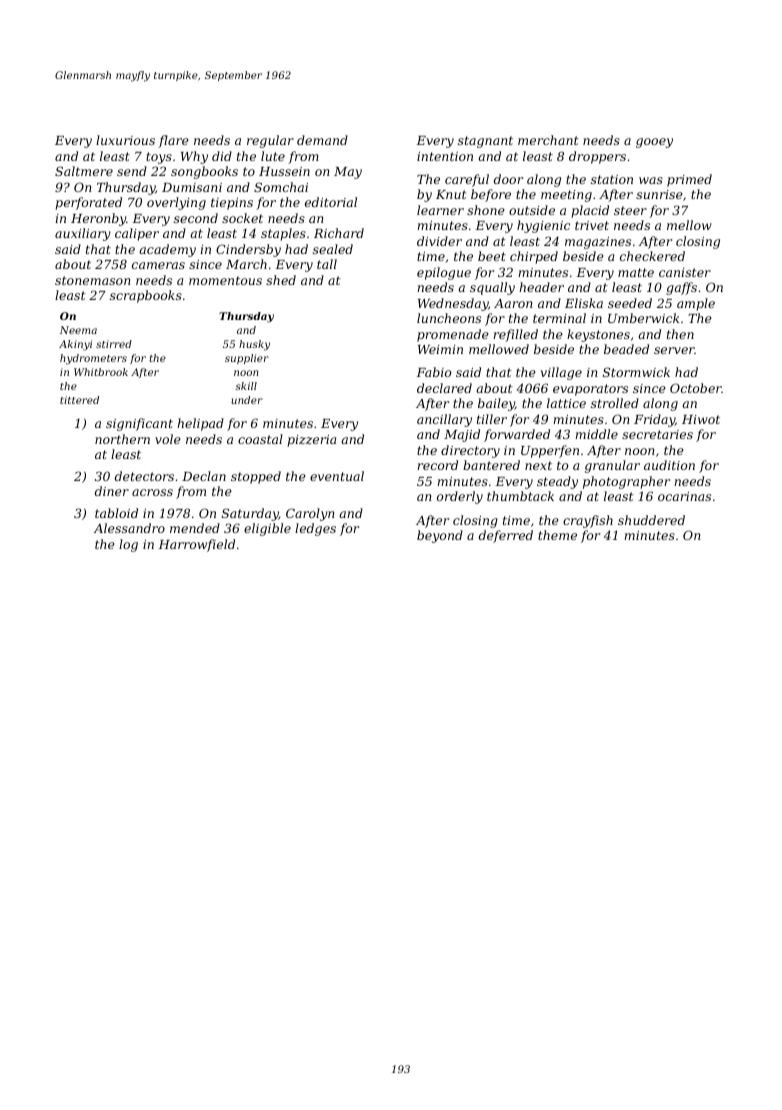 The width and height of the screenshot is (782, 1110). What do you see at coordinates (196, 545) in the screenshot?
I see `Harrowfield` at bounding box center [196, 545].
